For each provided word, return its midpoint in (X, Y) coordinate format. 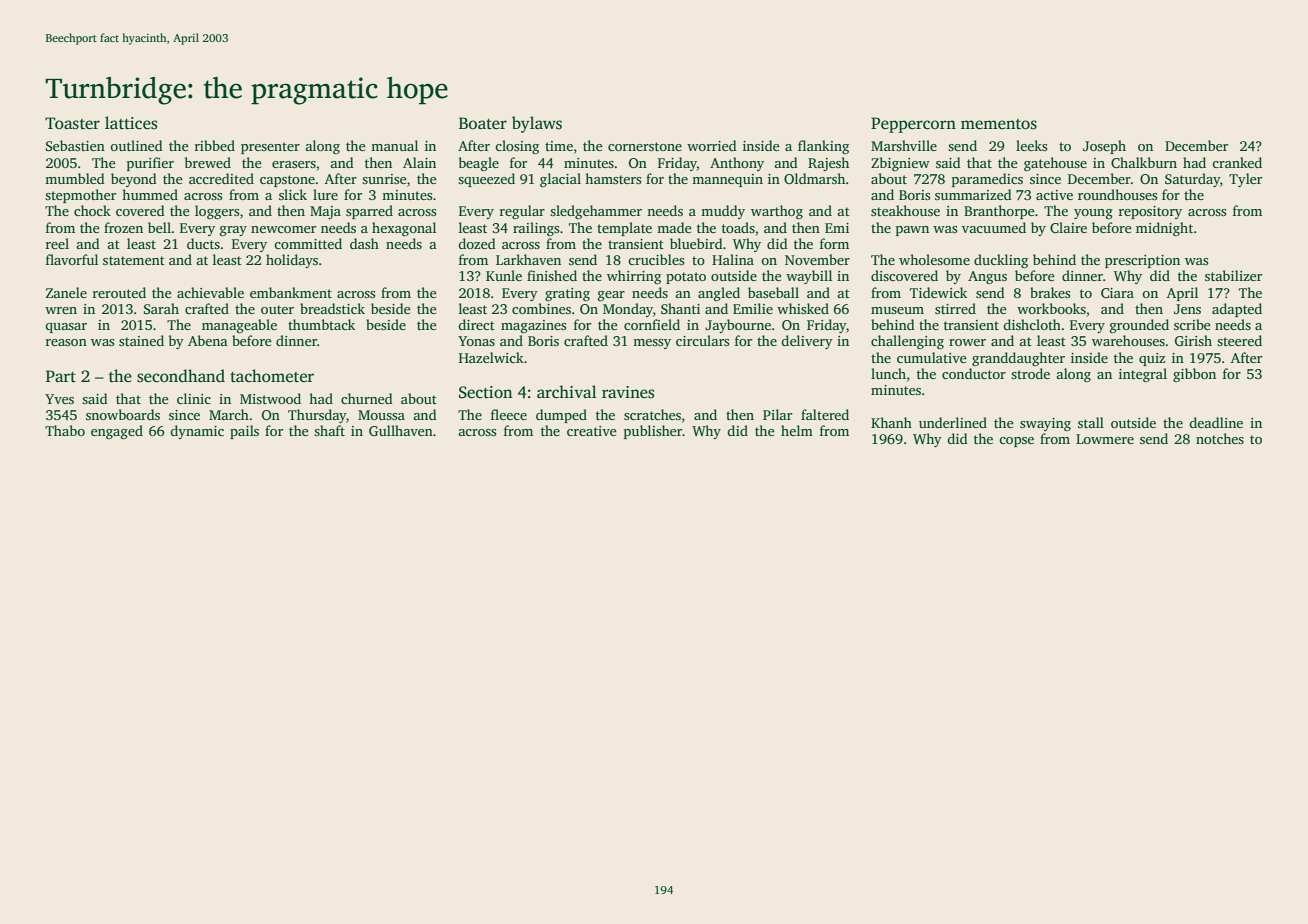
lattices (131, 123)
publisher (653, 432)
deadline (1216, 422)
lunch (888, 373)
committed (308, 243)
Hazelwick (491, 357)
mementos (999, 124)
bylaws (537, 124)
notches (1220, 438)
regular (522, 212)
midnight (1164, 229)
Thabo (65, 430)
